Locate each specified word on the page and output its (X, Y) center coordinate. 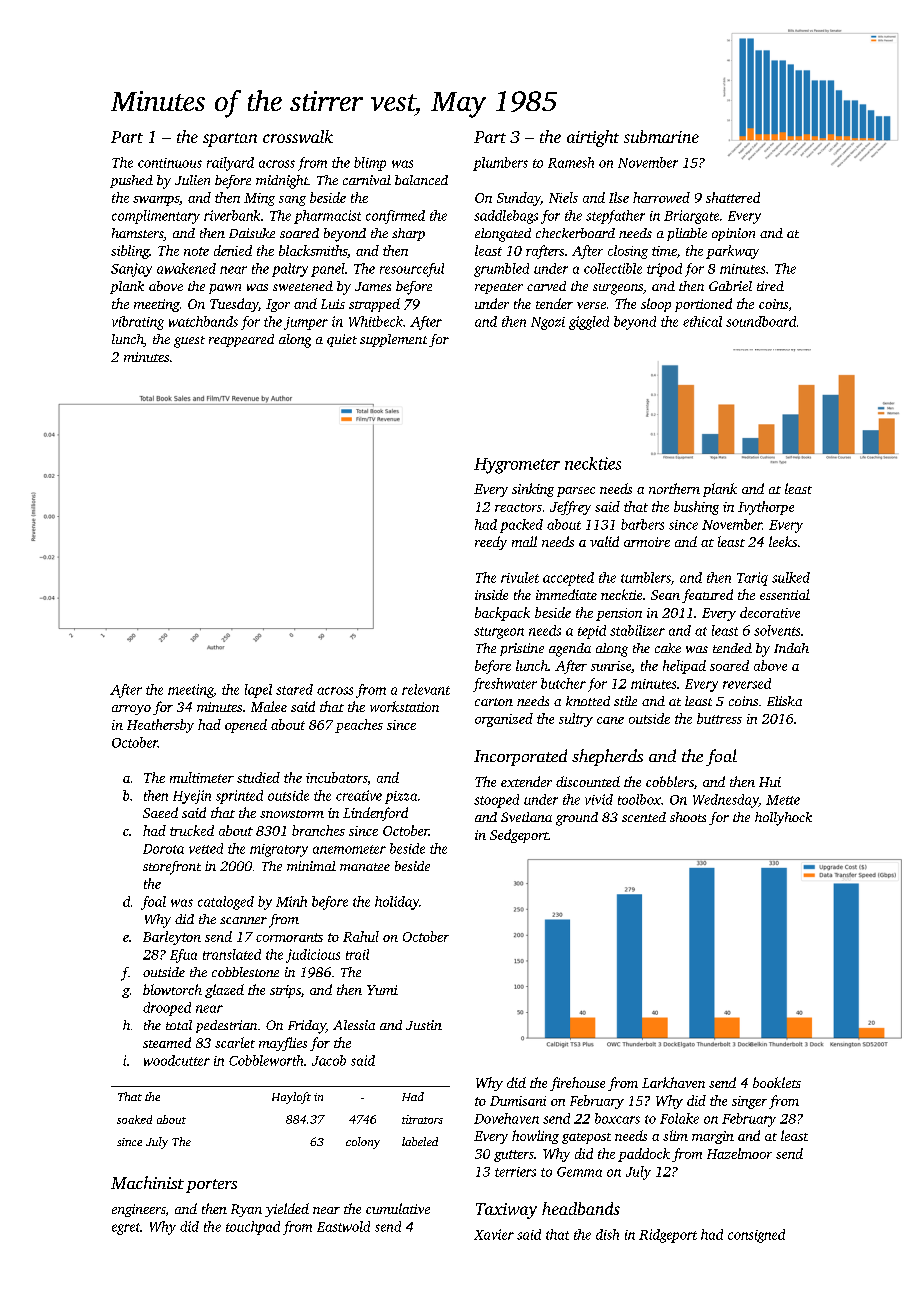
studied (258, 777)
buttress (719, 718)
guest (189, 342)
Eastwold (343, 1226)
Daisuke (252, 233)
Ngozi (548, 323)
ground (577, 819)
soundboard (761, 321)
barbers (642, 524)
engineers (138, 1210)
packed (521, 526)
